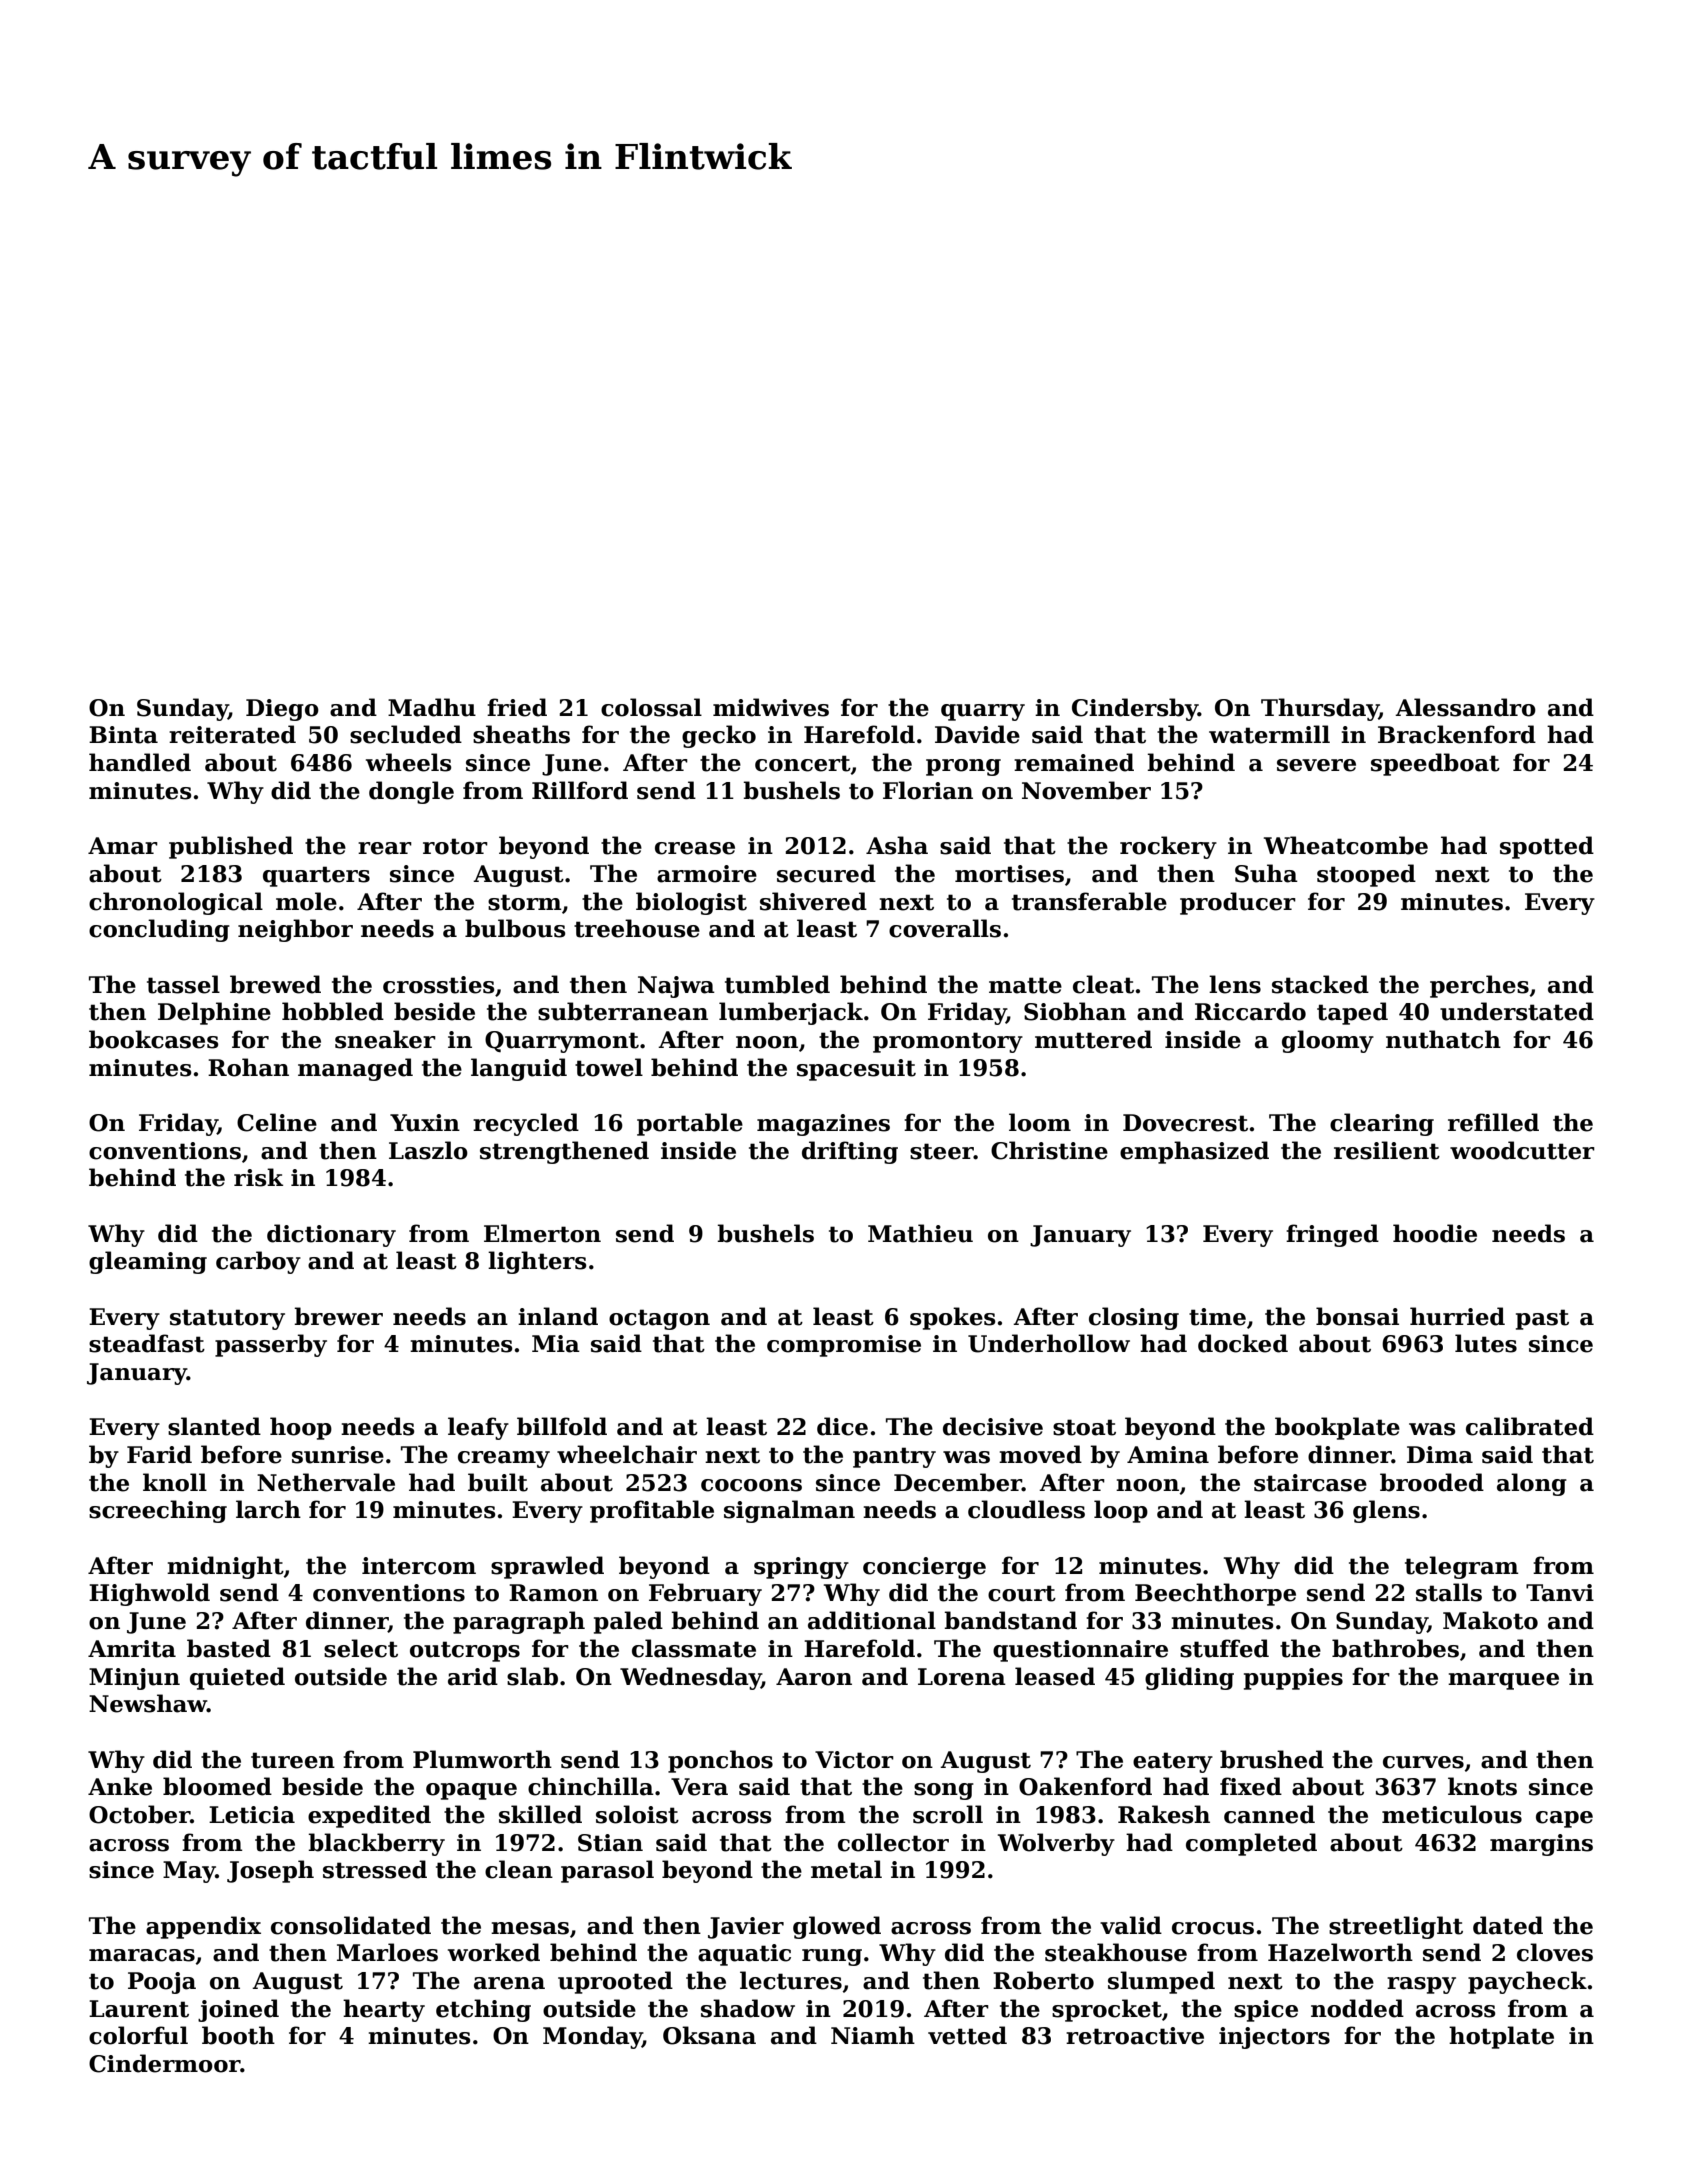  What do you see at coordinates (1465, 707) in the page?
I see `Alessandro` at bounding box center [1465, 707].
